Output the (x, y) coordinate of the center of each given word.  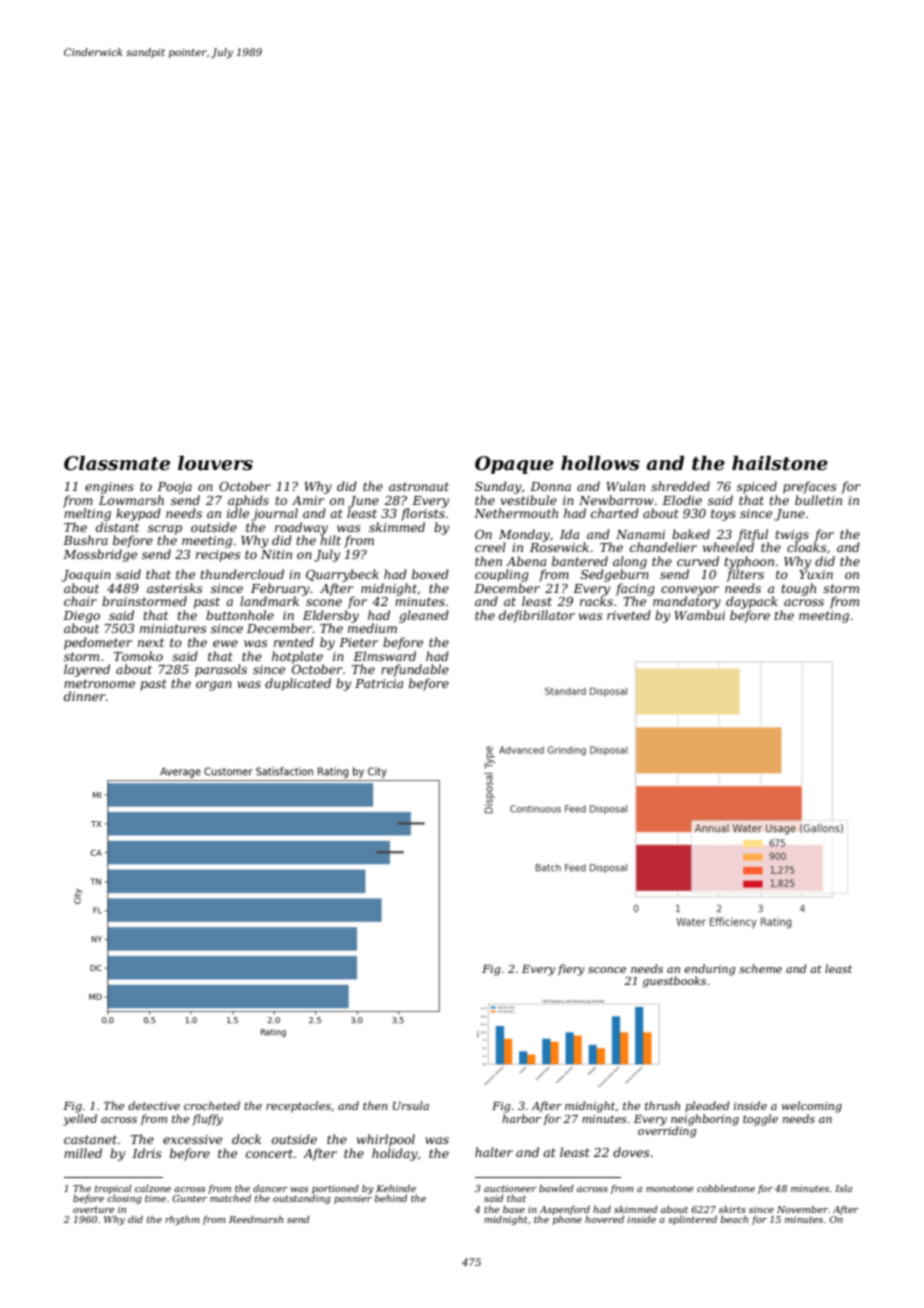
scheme (760, 968)
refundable (415, 670)
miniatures (173, 628)
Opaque (514, 465)
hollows (600, 463)
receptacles (298, 1107)
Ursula (411, 1105)
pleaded (707, 1106)
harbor (521, 1118)
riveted (629, 615)
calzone (153, 1188)
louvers (215, 463)
